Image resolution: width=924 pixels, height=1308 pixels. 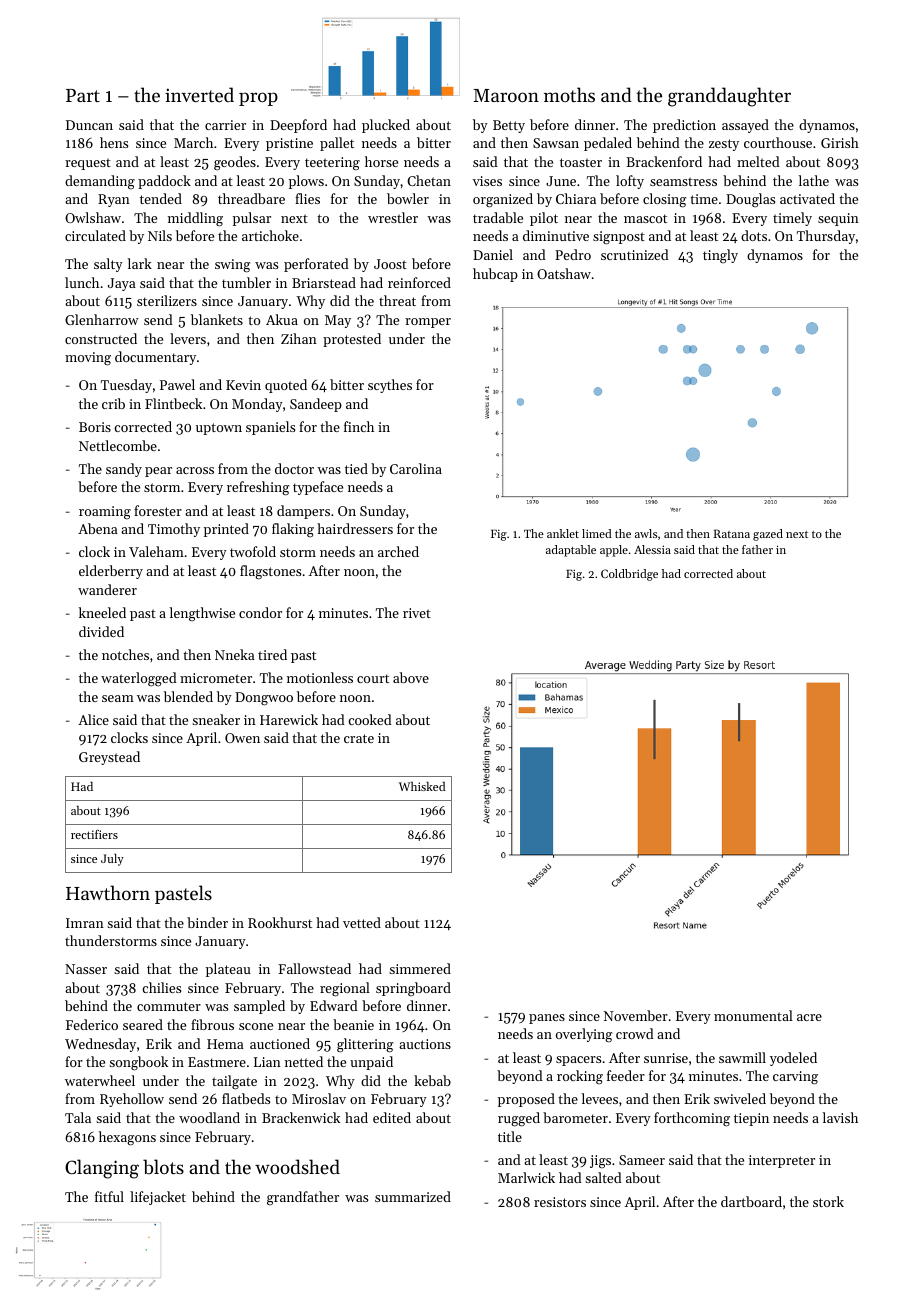 I want to click on romper, so click(x=428, y=323).
